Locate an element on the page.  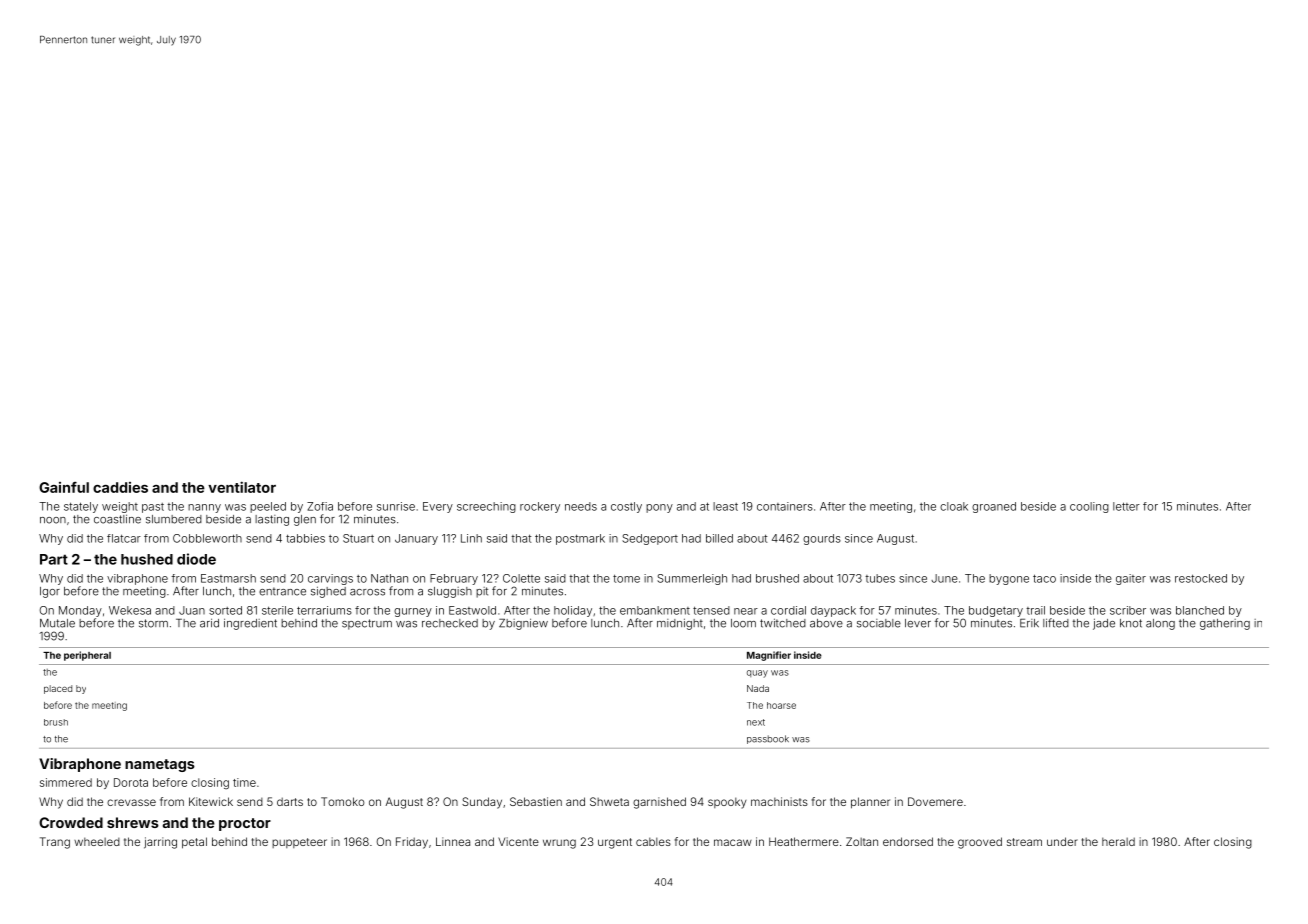
placed is located at coordinates (58, 689).
